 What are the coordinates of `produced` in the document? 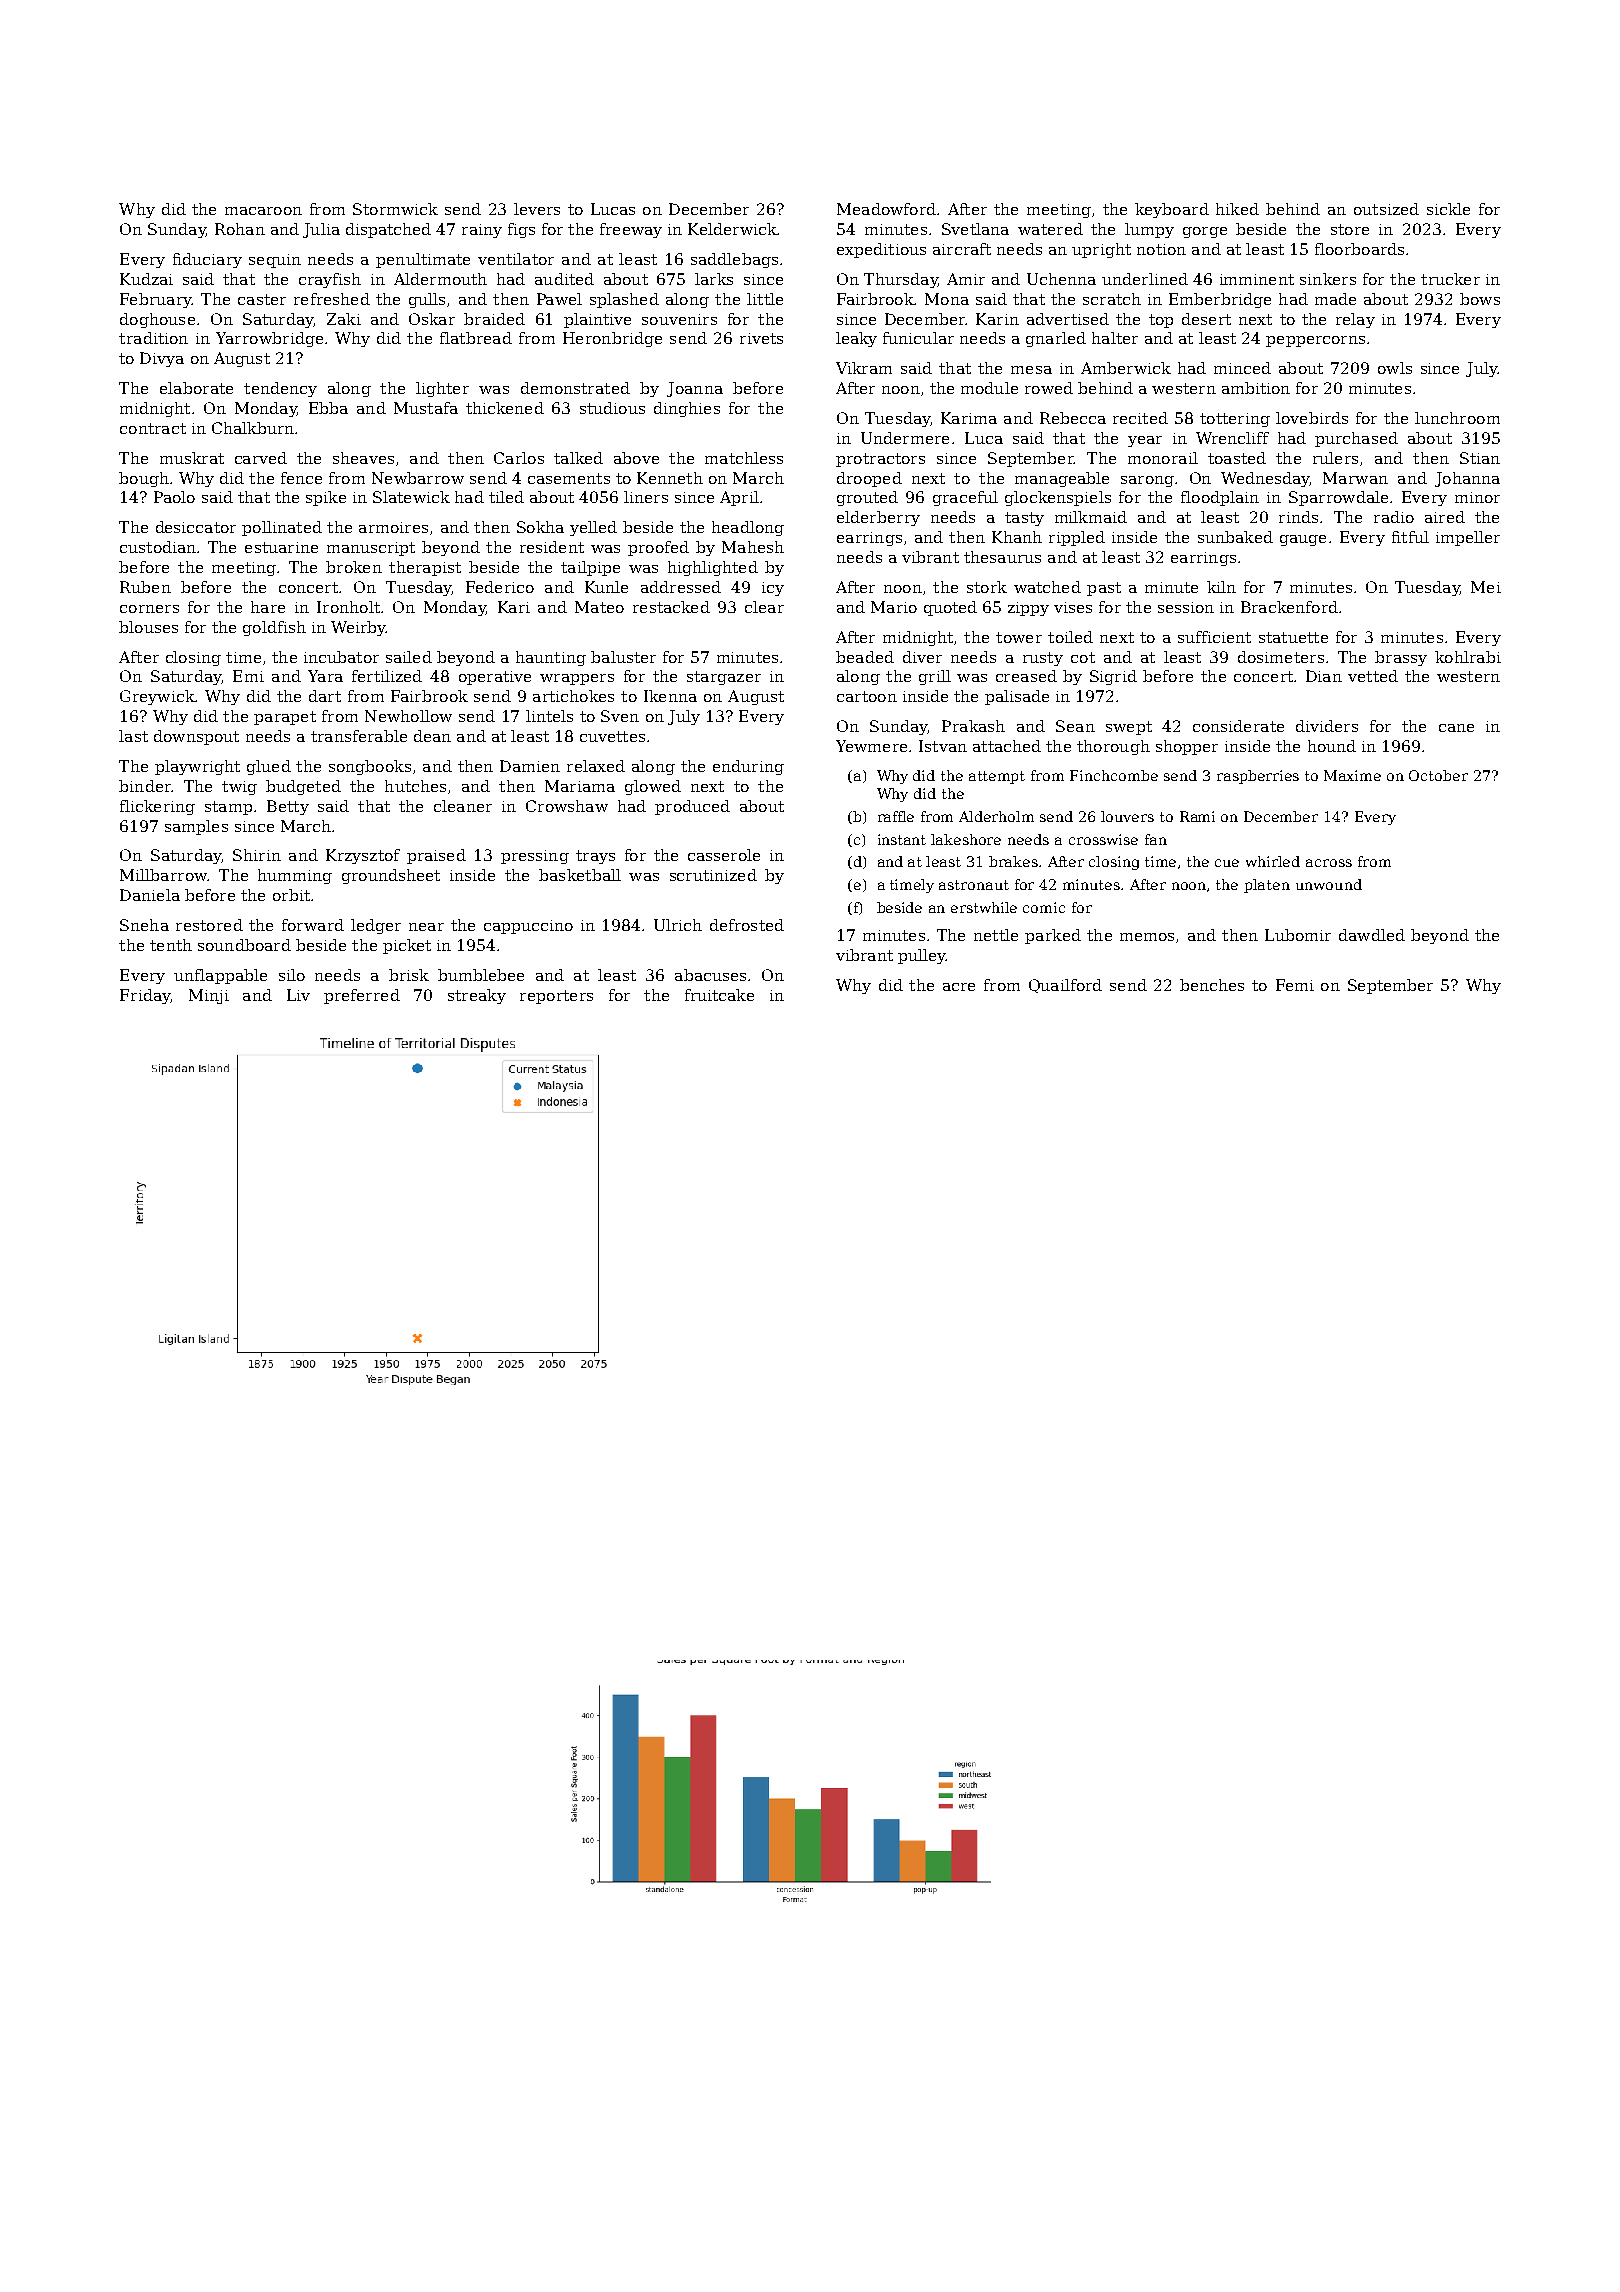 It's located at (692, 807).
